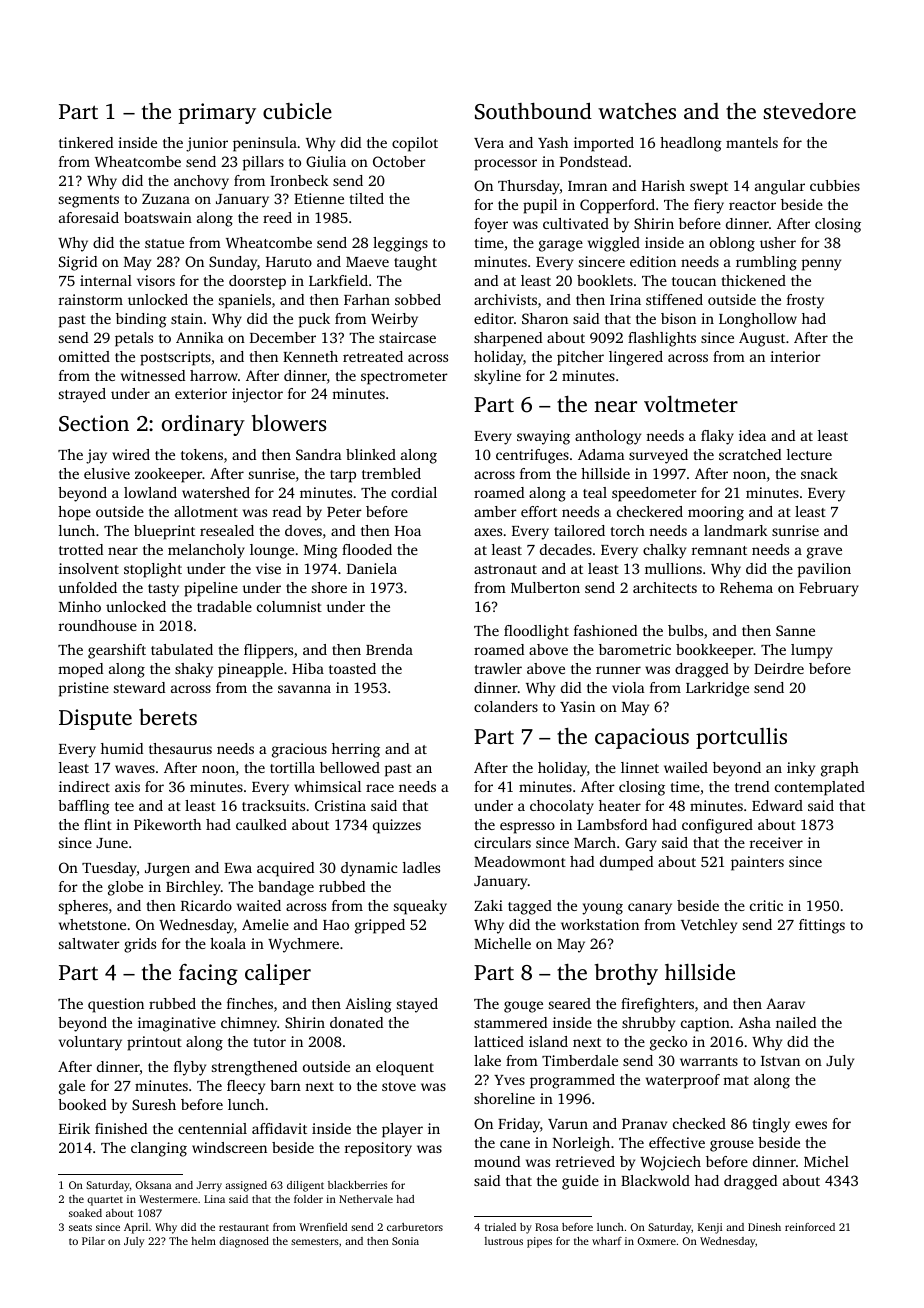 Image resolution: width=924 pixels, height=1308 pixels. I want to click on dynamic, so click(369, 869).
